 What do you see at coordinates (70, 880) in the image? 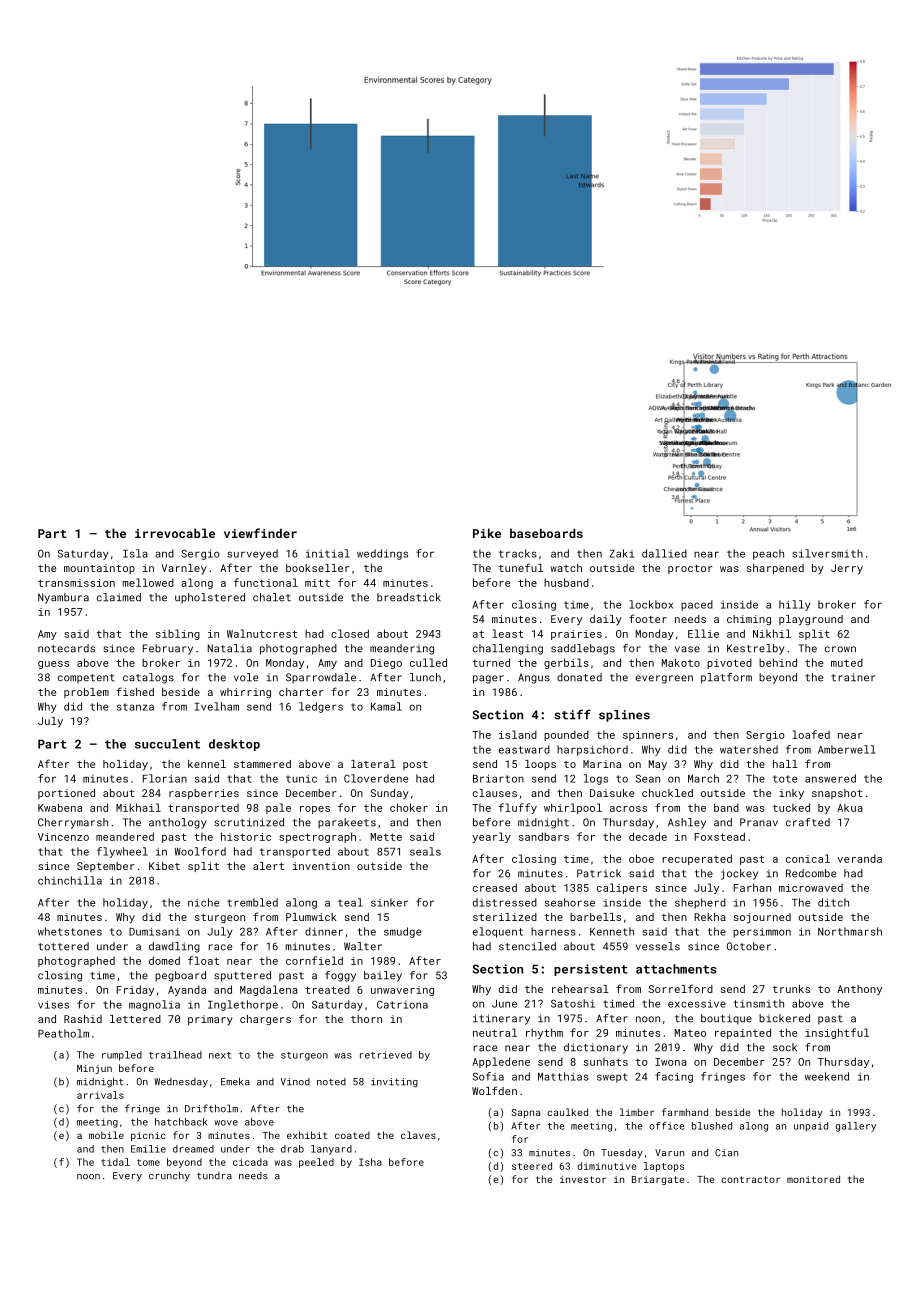
I see `chinchilla` at bounding box center [70, 880].
